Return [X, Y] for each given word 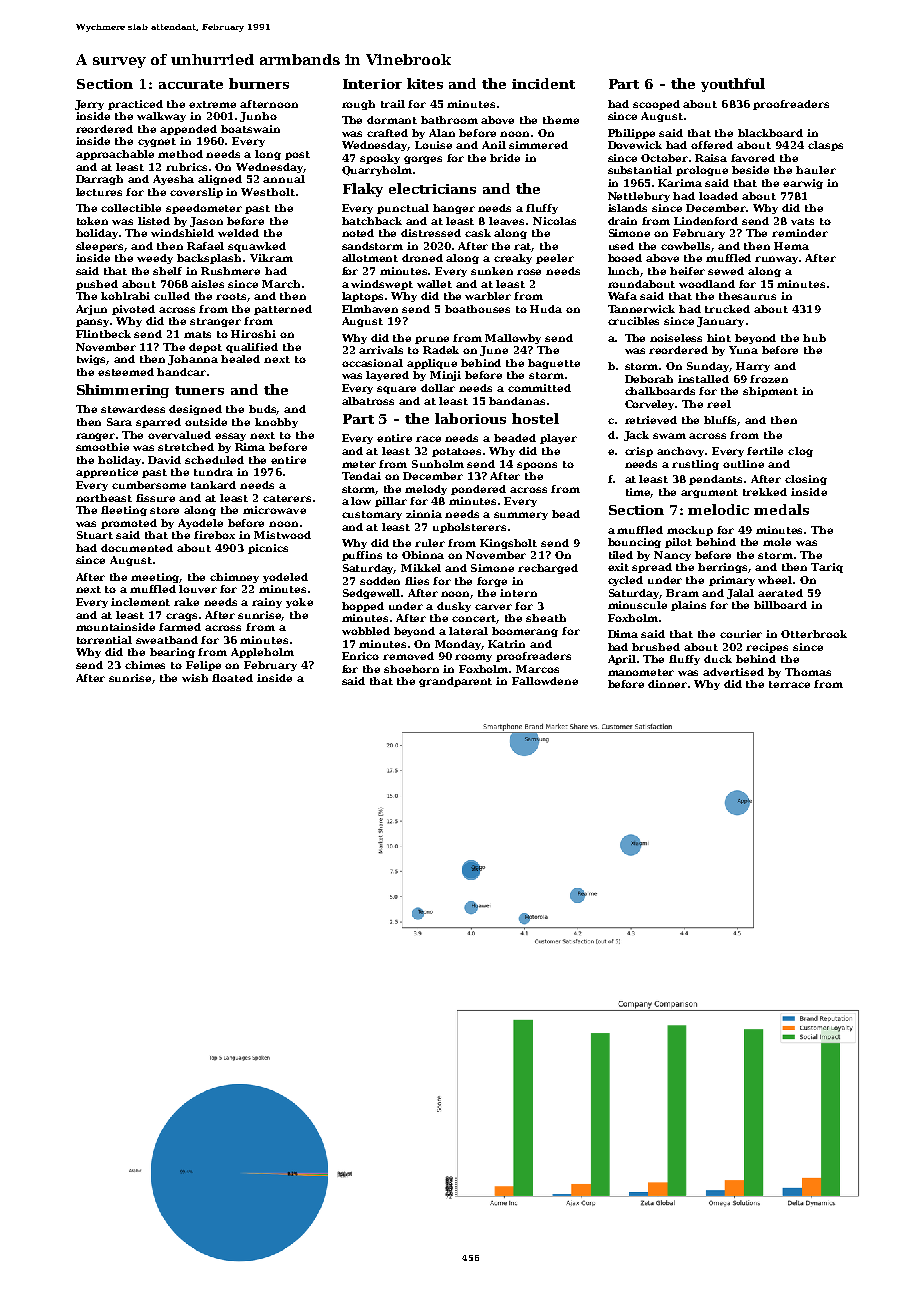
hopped [363, 607]
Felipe [203, 666]
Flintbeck [103, 334]
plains [688, 606]
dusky [454, 607]
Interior [372, 84]
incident [543, 83]
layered [387, 376]
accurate [191, 84]
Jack [636, 436]
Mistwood [282, 535]
